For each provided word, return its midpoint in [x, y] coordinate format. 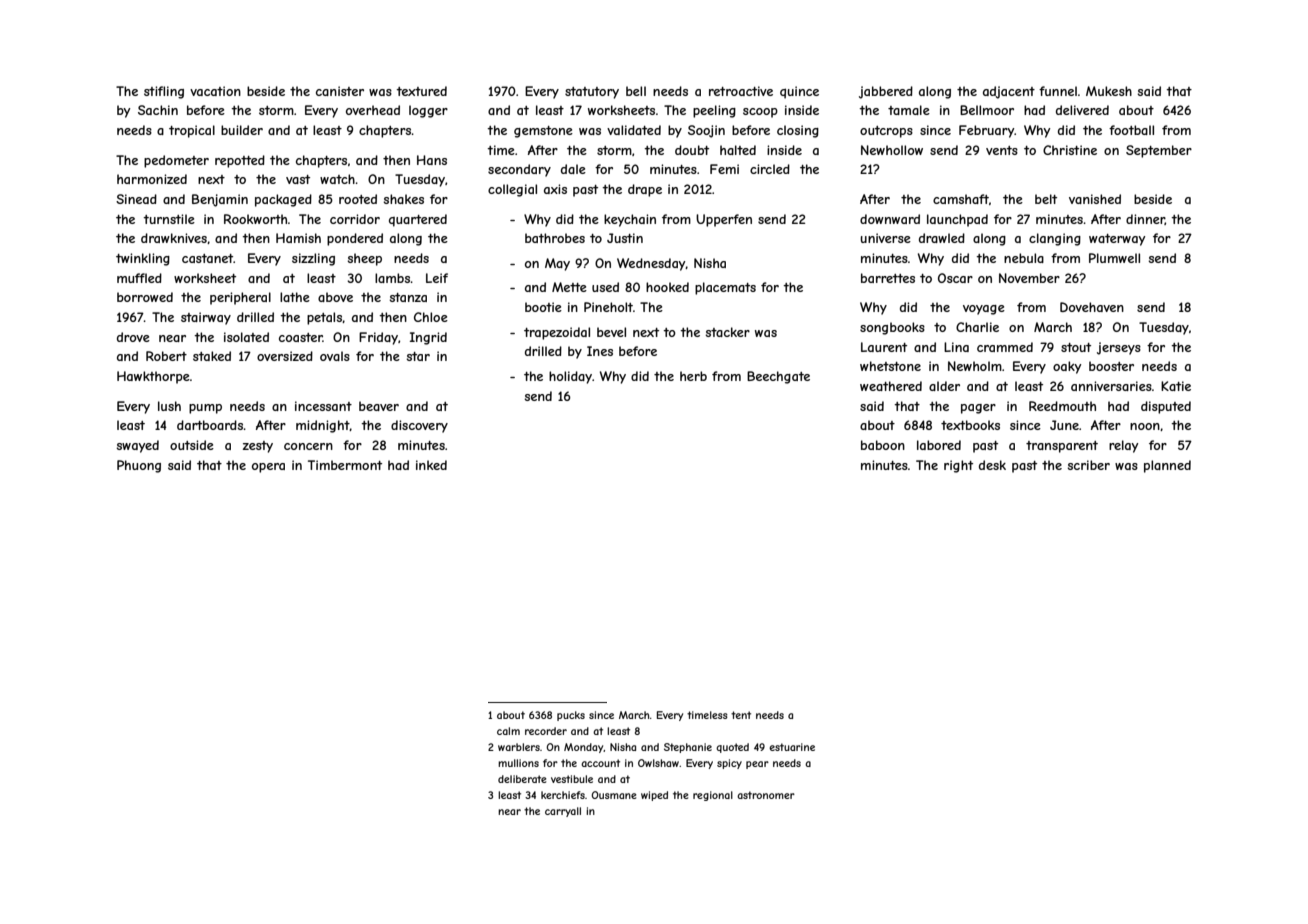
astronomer [766, 795]
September [1159, 151]
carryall [563, 812]
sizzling [313, 259]
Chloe [431, 317]
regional [713, 796]
